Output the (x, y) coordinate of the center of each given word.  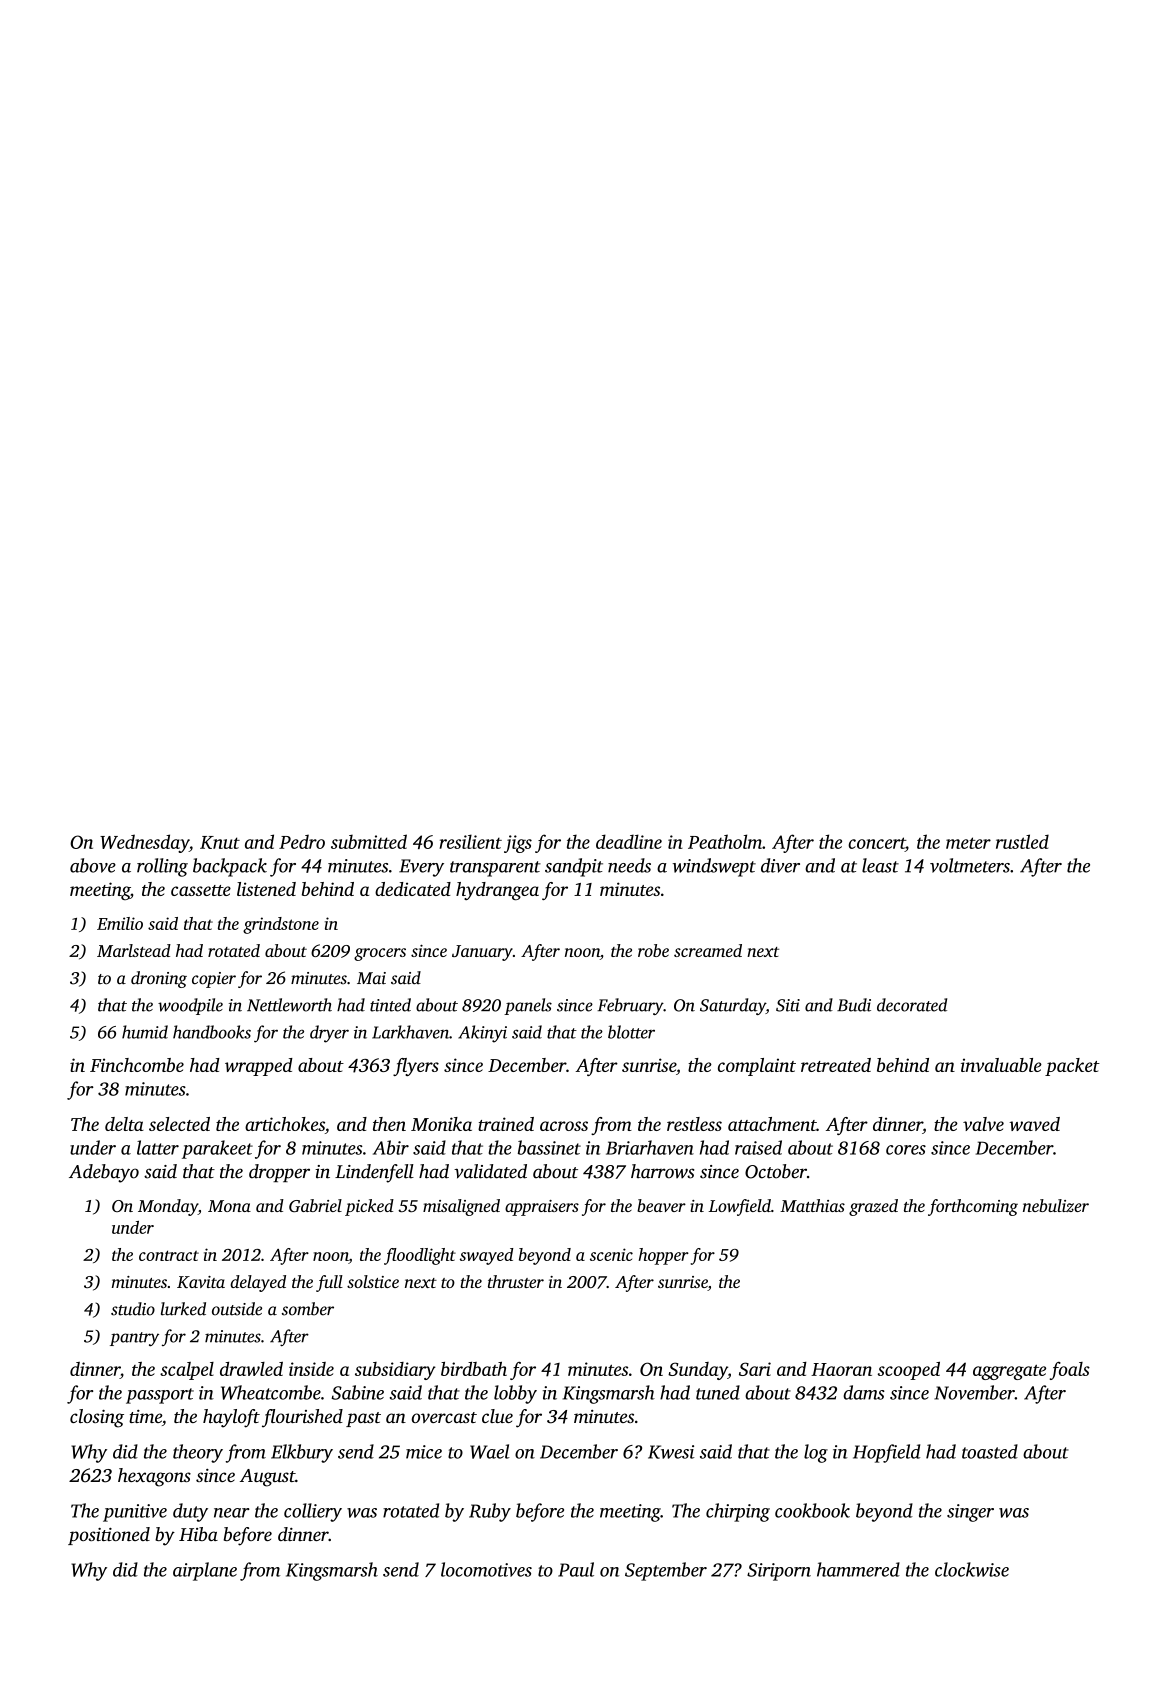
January (482, 953)
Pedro (302, 841)
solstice (373, 1281)
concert (876, 843)
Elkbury (302, 1453)
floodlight (420, 1256)
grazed (873, 1207)
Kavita (201, 1282)
